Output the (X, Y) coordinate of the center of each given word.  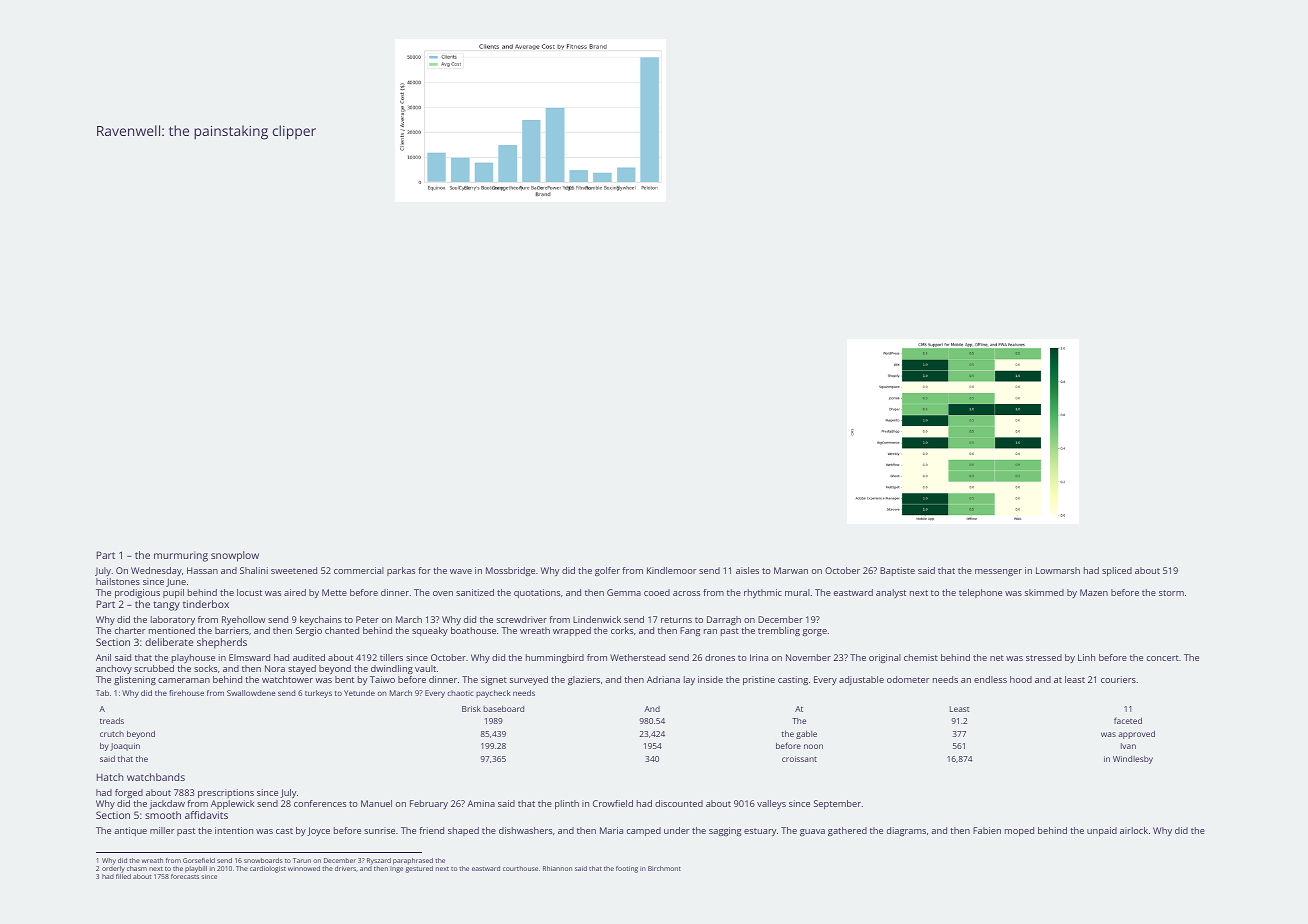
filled (123, 876)
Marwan (791, 570)
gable (806, 734)
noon (813, 746)
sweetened (294, 570)
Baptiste (897, 571)
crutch (112, 734)
